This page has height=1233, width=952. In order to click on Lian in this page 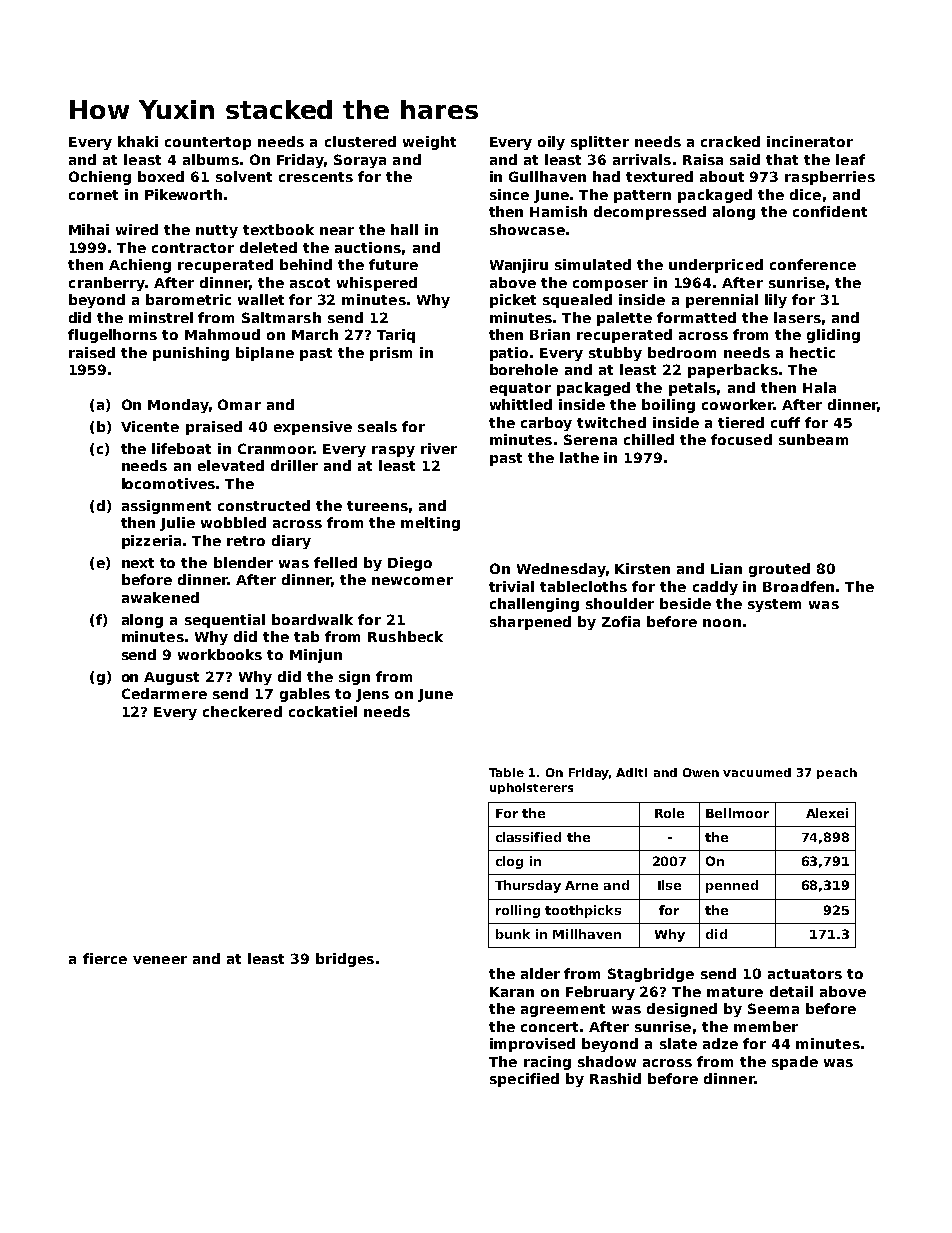, I will do `click(726, 568)`.
